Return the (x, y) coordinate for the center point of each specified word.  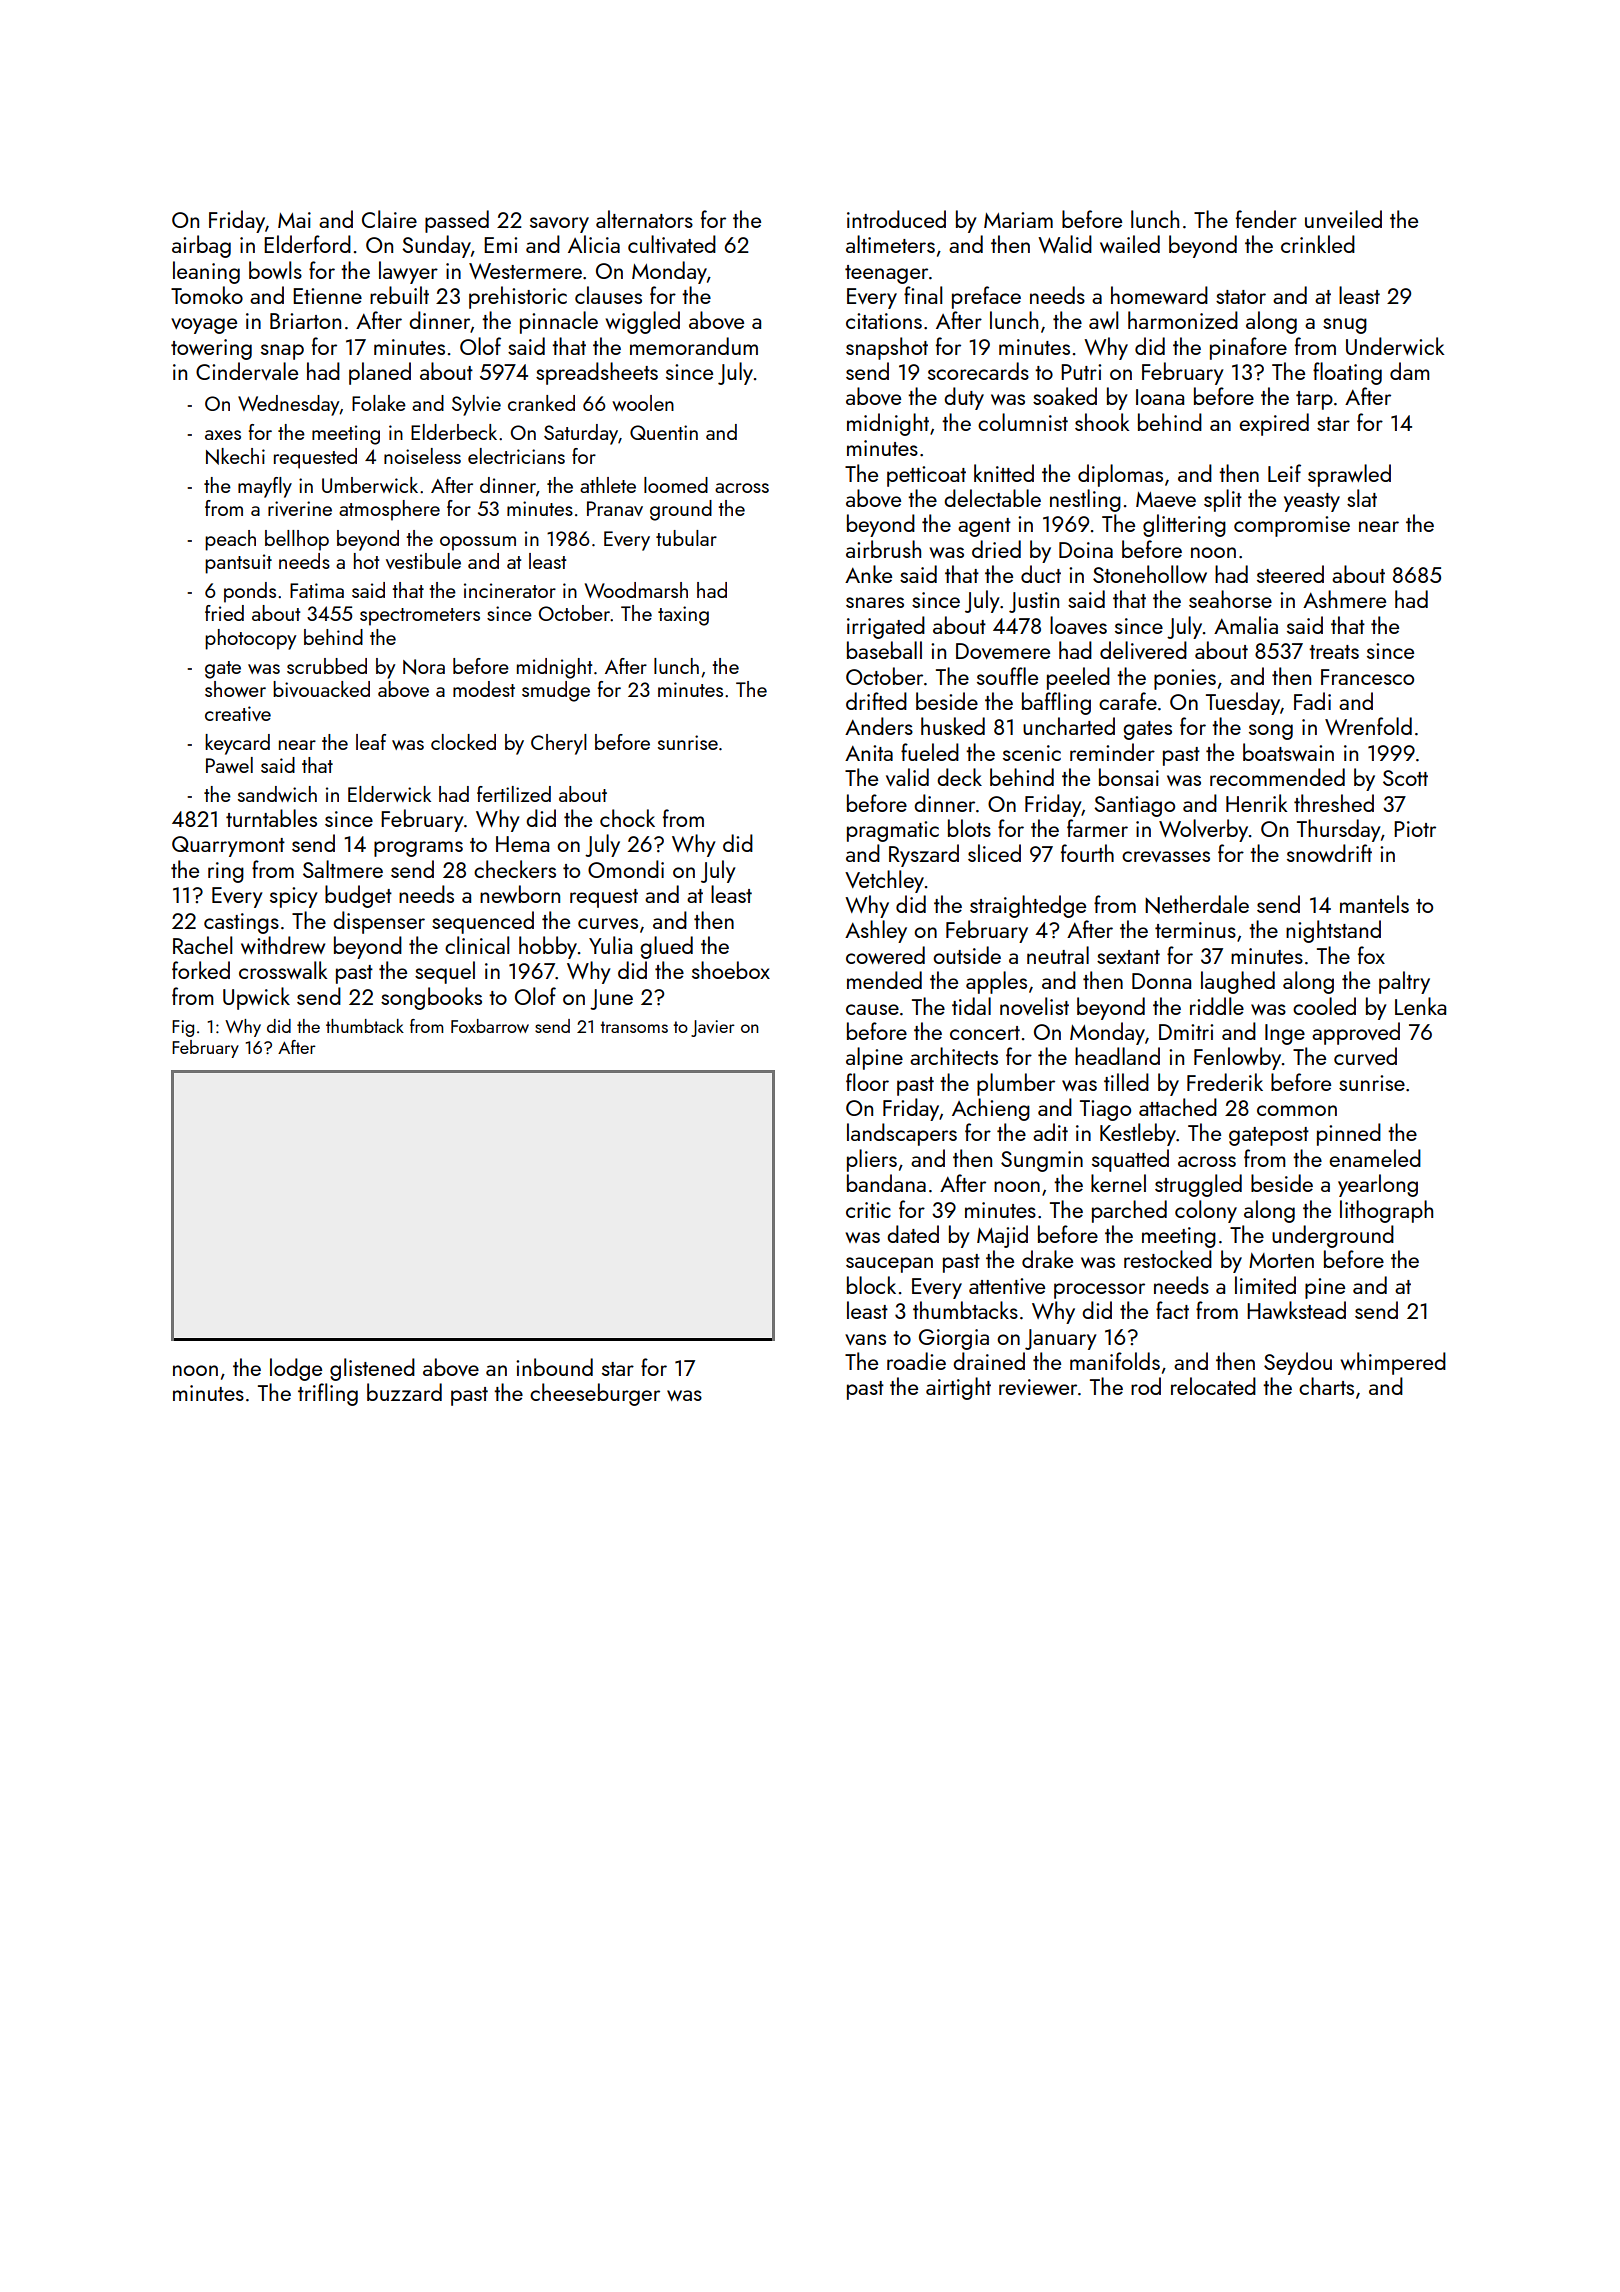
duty (964, 398)
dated (913, 1234)
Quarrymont (228, 846)
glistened (372, 1369)
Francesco (1367, 677)
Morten (1281, 1260)
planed (380, 373)
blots (969, 828)
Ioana (1160, 397)
